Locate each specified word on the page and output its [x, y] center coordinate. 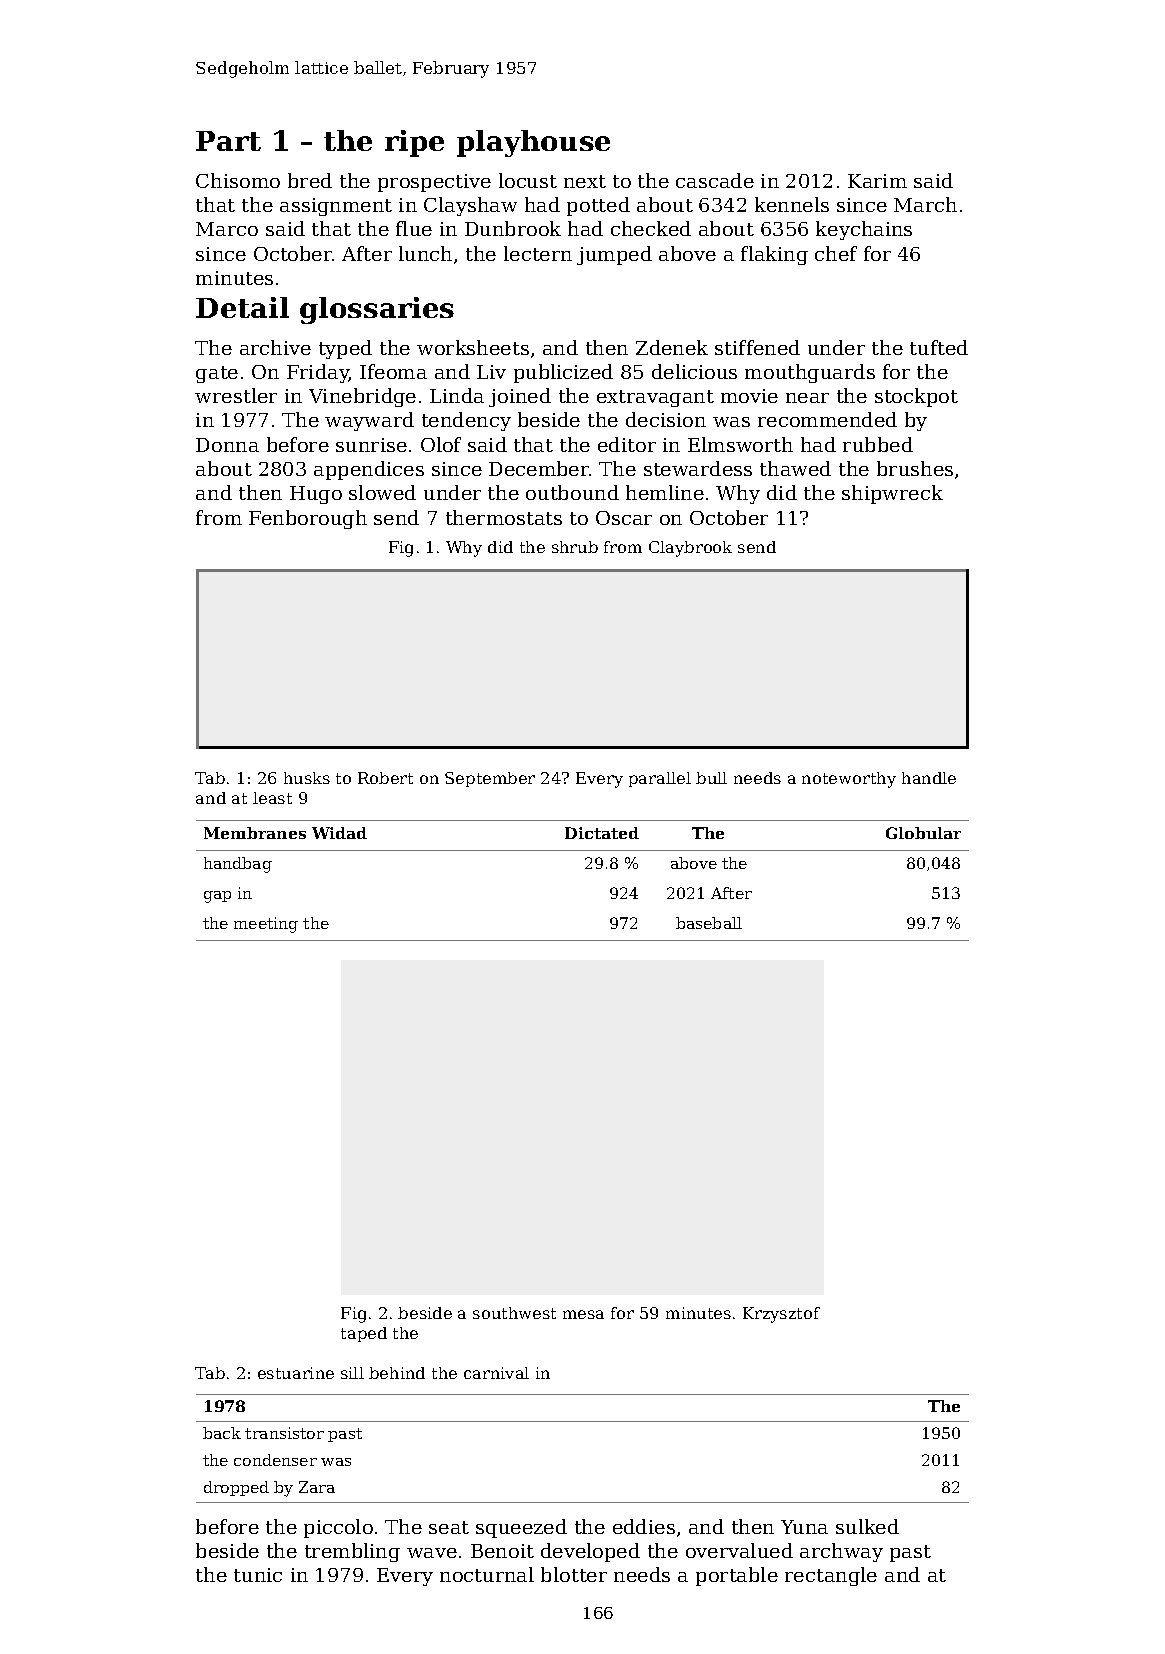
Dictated [602, 833]
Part [228, 141]
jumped [614, 255]
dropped [236, 1488]
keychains [864, 230]
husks [307, 778]
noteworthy [849, 780]
